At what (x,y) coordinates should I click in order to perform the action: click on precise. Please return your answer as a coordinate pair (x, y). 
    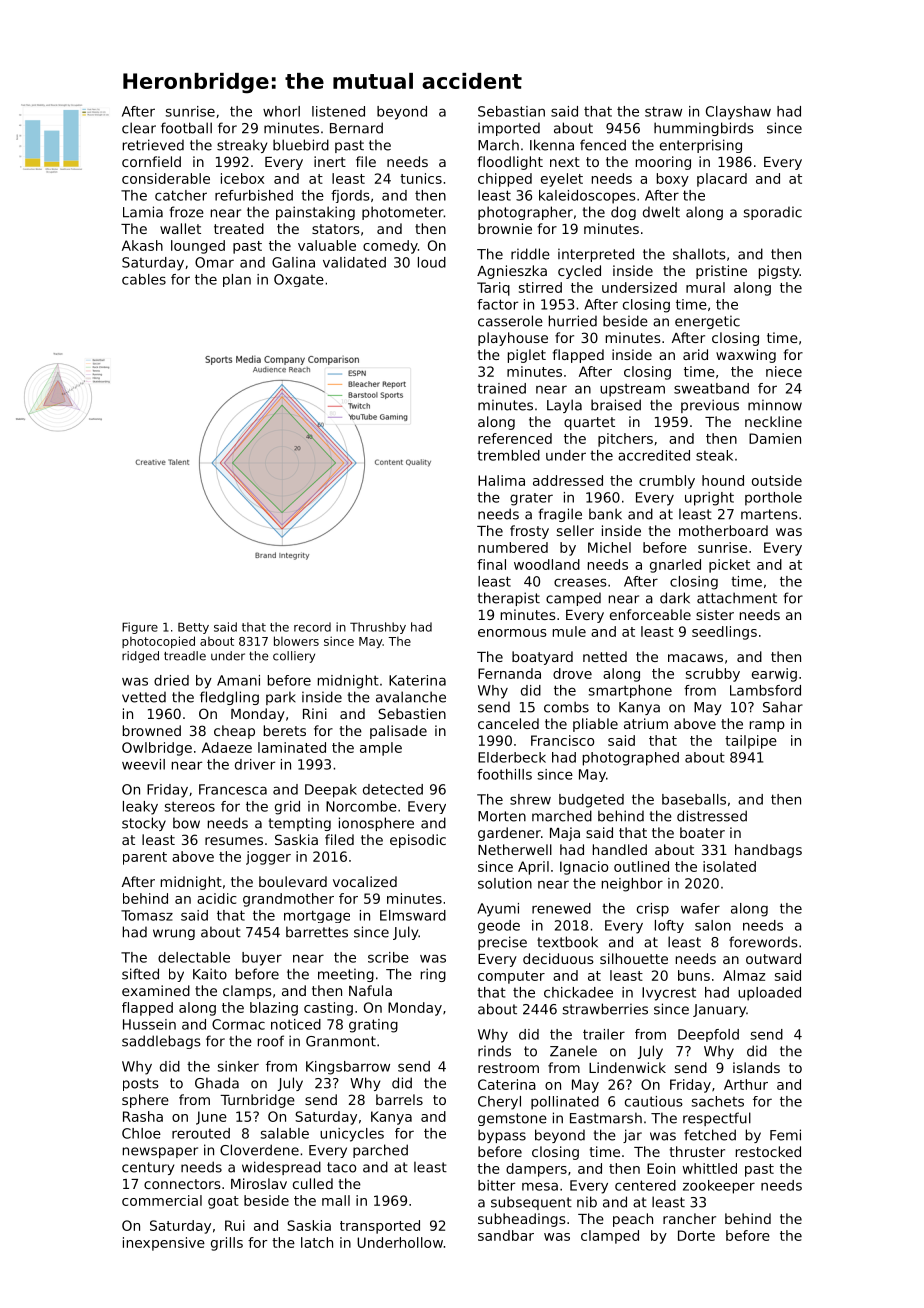
    Looking at the image, I should click on (502, 943).
